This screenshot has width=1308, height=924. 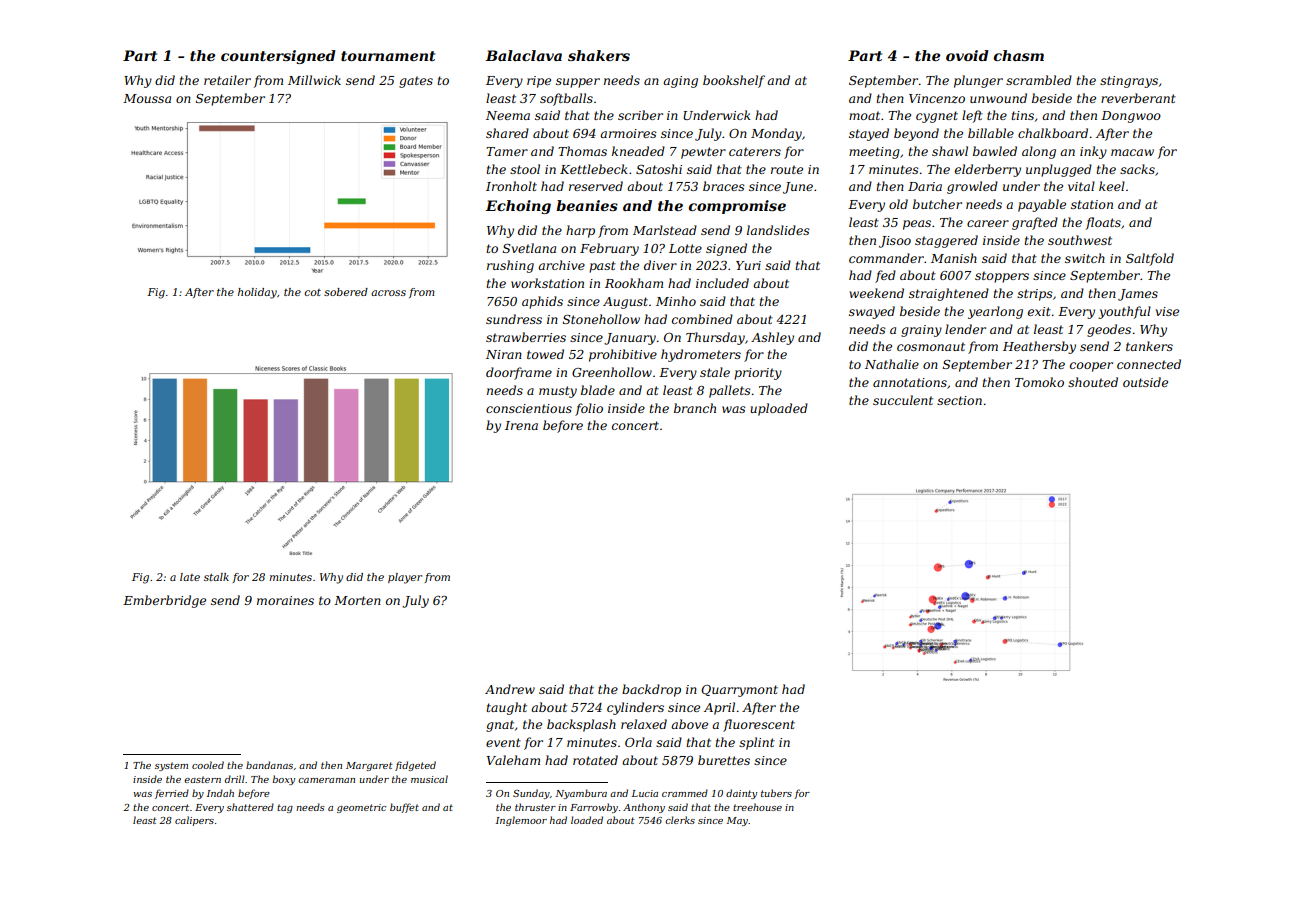 I want to click on Valeham, so click(x=513, y=760).
